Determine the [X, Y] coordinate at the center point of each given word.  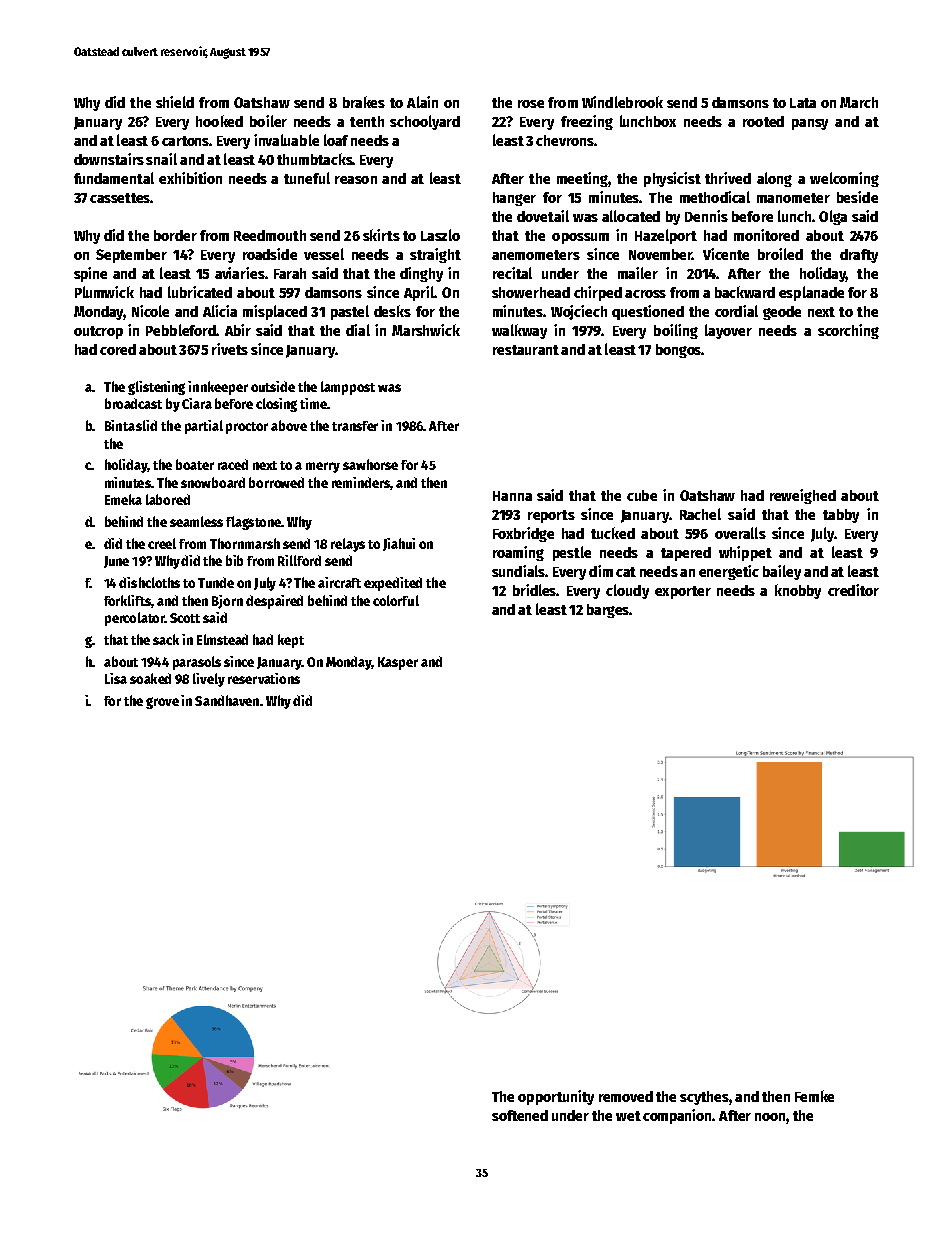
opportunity [556, 1097]
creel [162, 543]
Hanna [512, 496]
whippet [745, 553]
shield [175, 102]
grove [162, 703]
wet [628, 1116]
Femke [814, 1096]
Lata [803, 103]
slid [146, 425]
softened [520, 1115]
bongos [679, 351]
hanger [514, 199]
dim [601, 571]
